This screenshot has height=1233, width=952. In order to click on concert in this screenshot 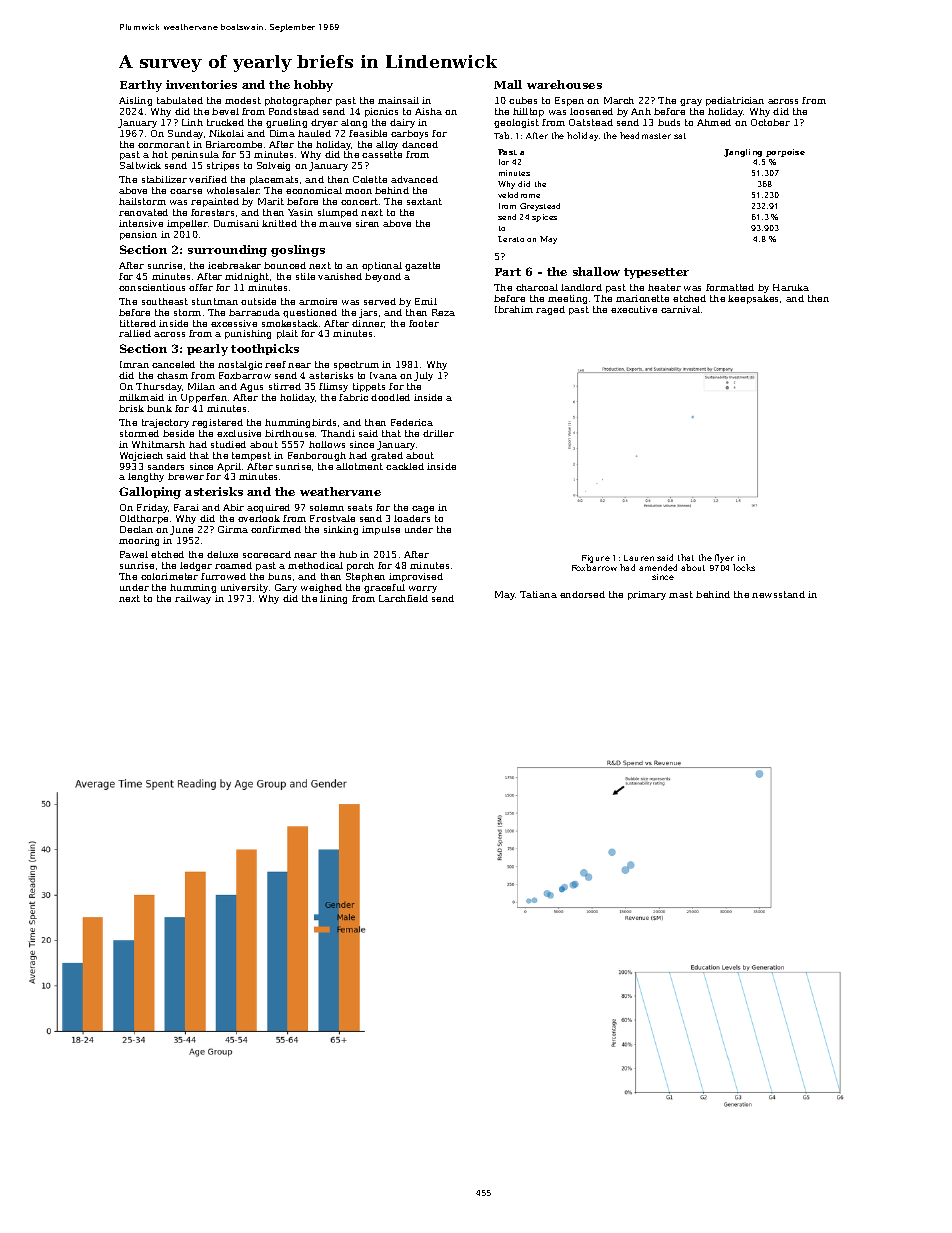, I will do `click(359, 201)`.
